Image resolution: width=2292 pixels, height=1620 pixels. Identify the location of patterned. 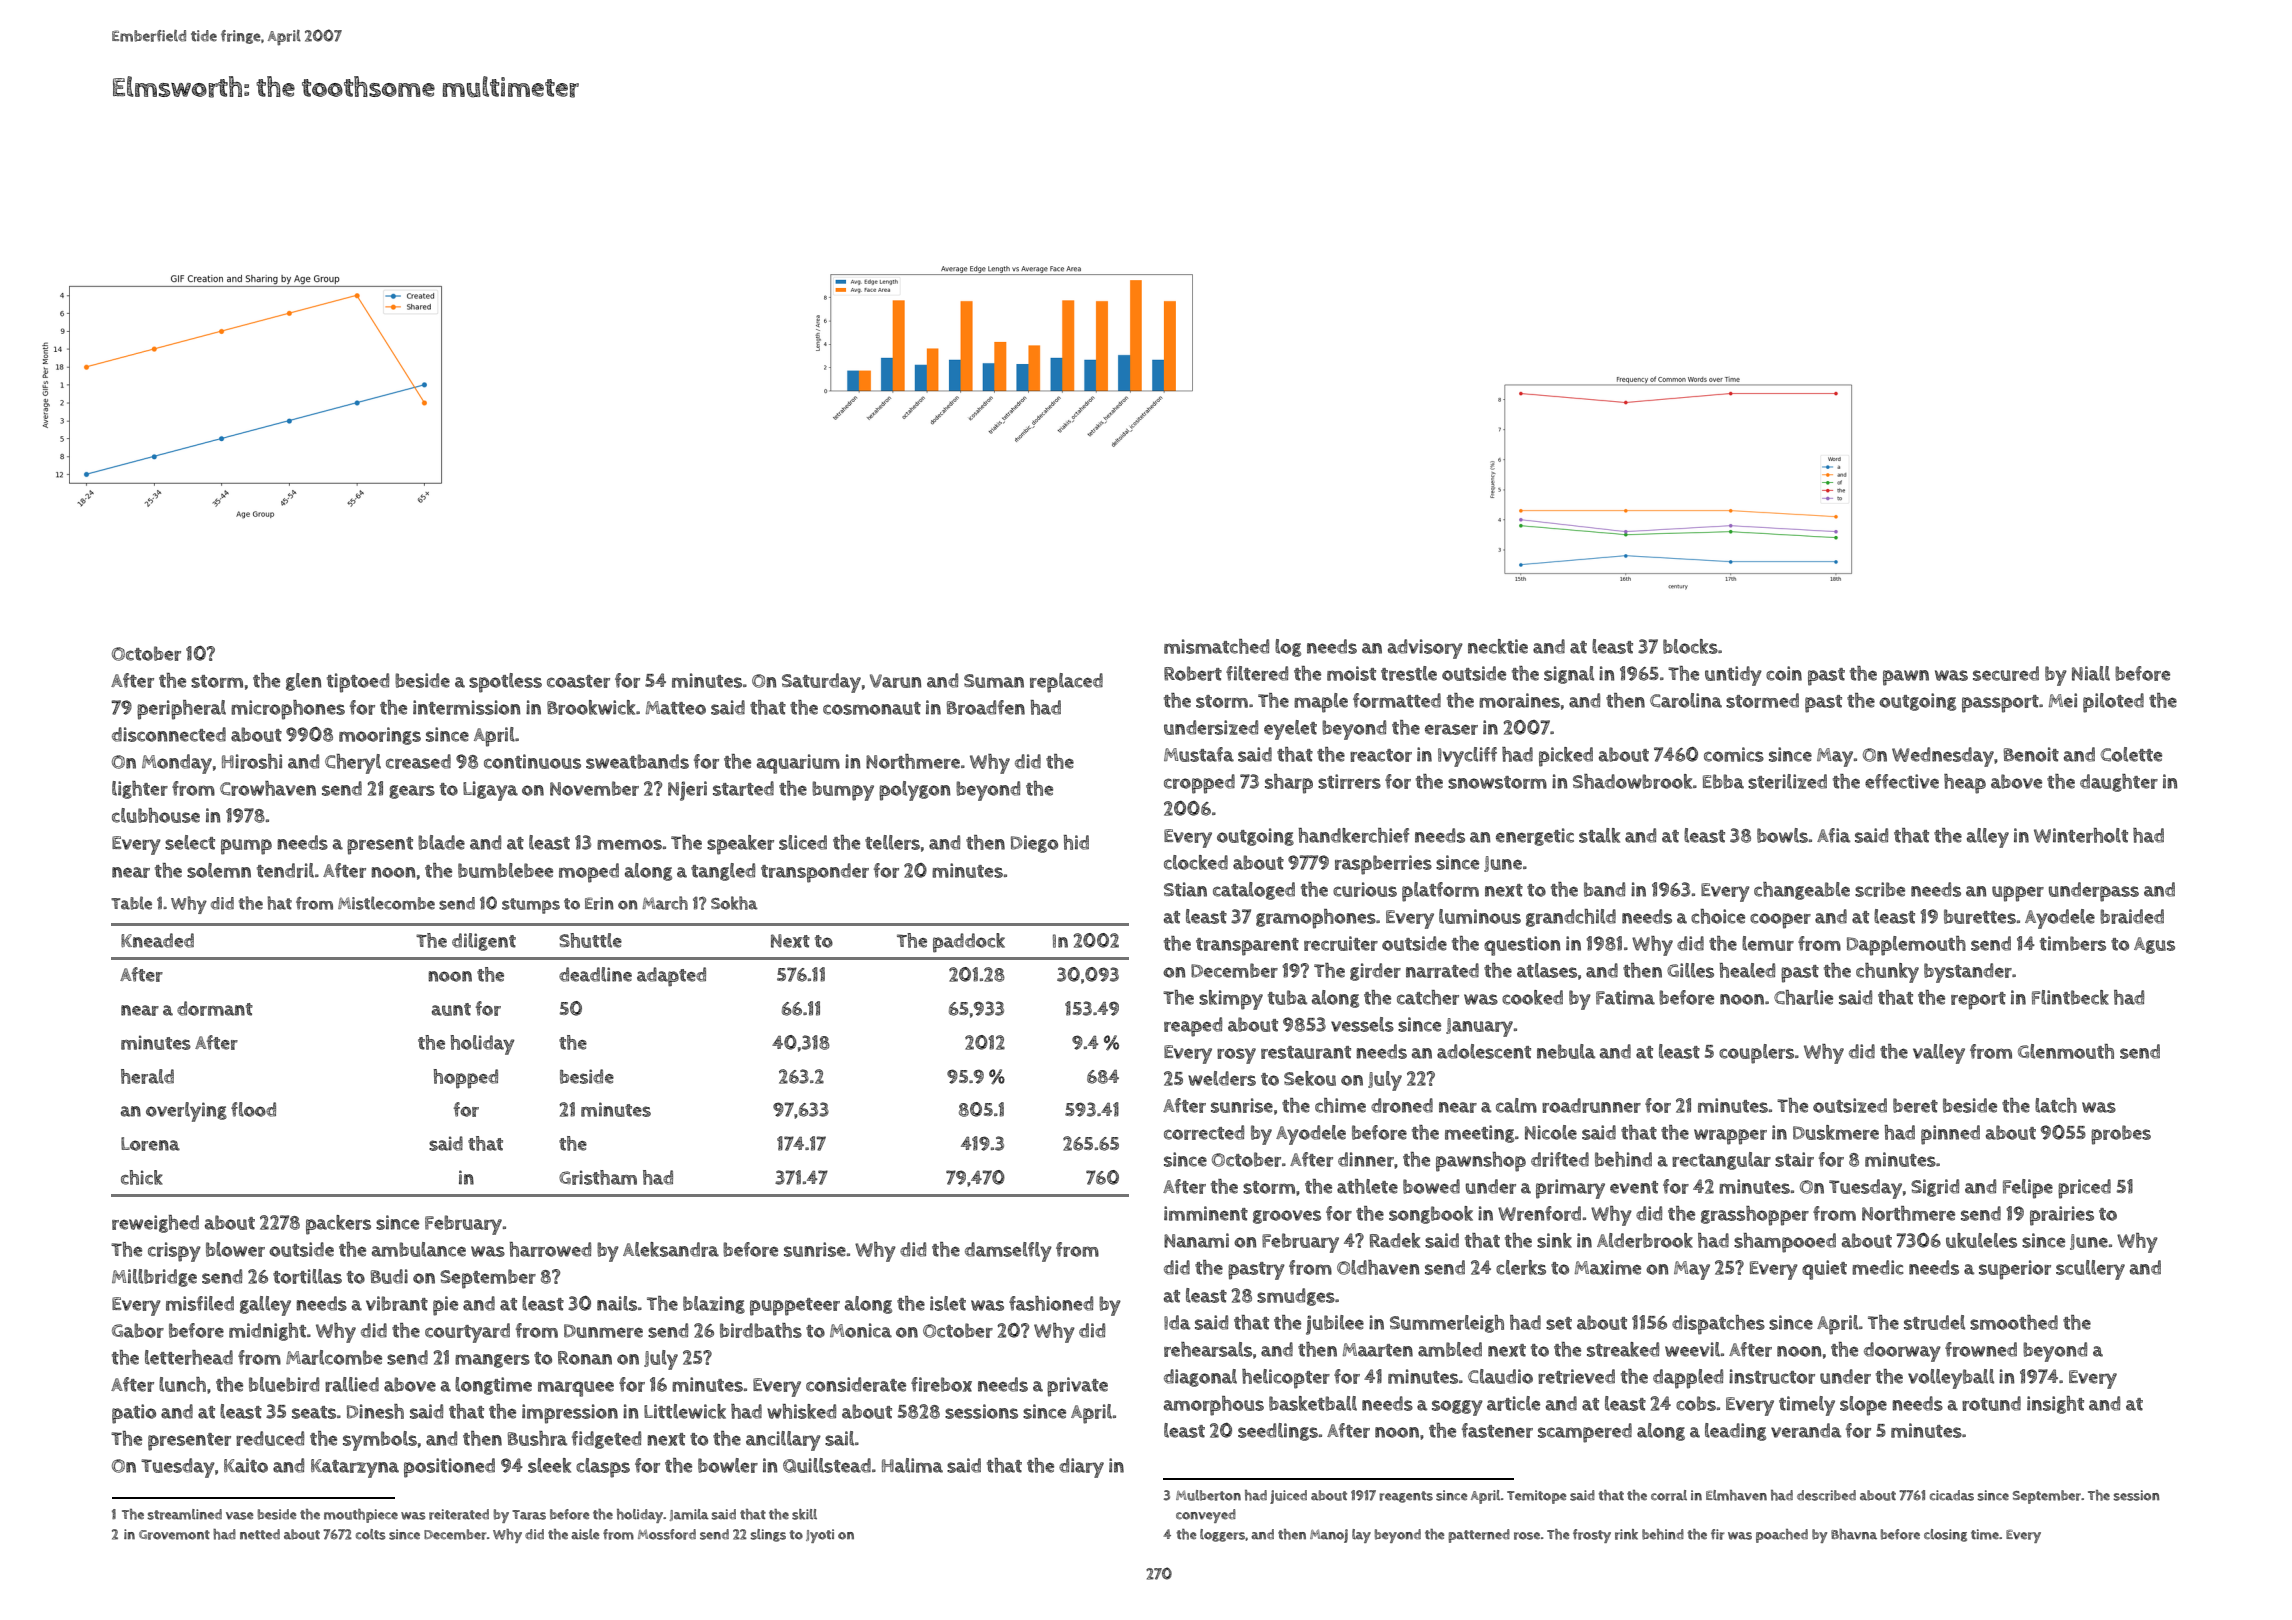
(1479, 1536).
